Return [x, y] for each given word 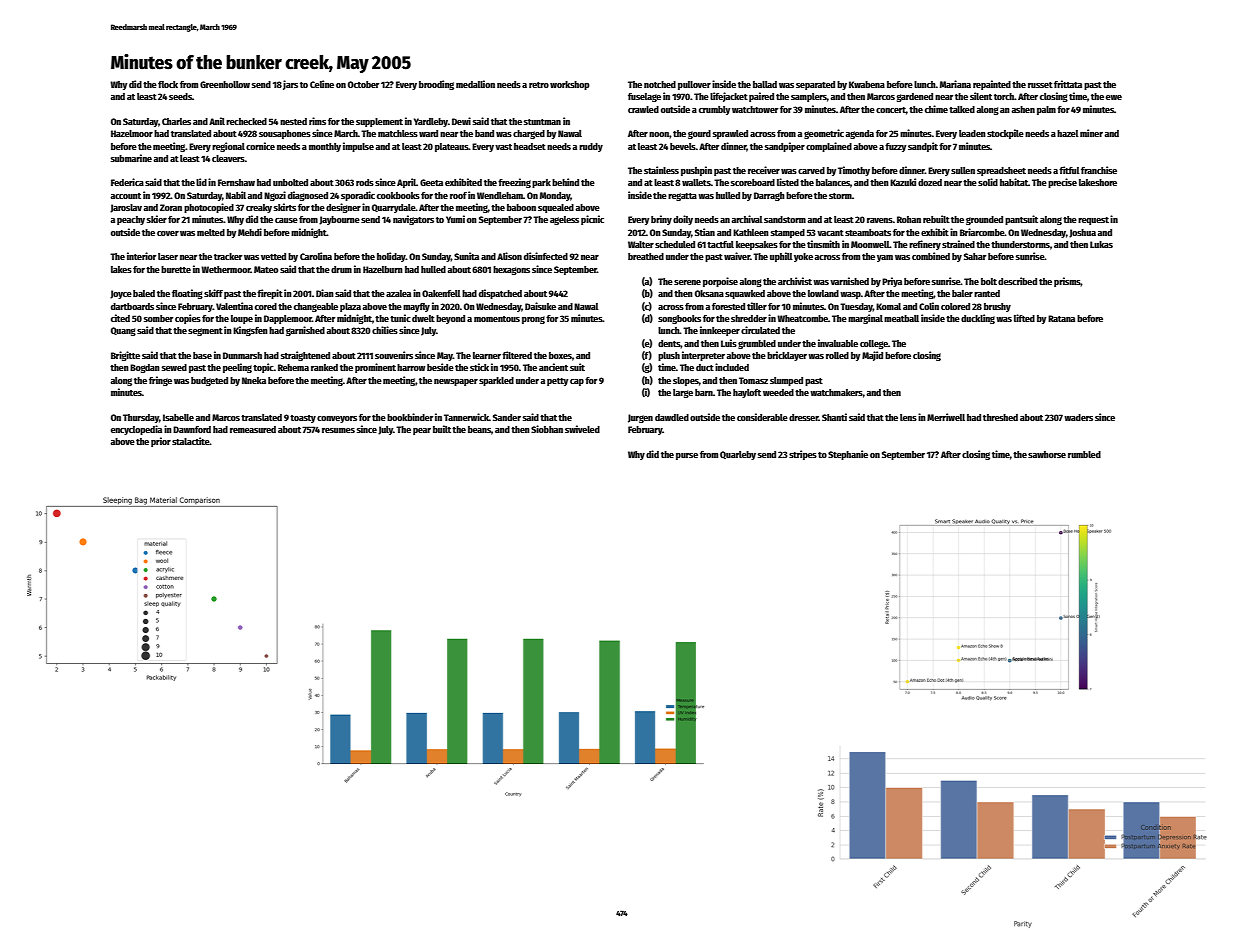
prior [161, 442]
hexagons [511, 270]
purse [687, 456]
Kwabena [867, 84]
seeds [180, 96]
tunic [400, 318]
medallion [475, 84]
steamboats [868, 232]
